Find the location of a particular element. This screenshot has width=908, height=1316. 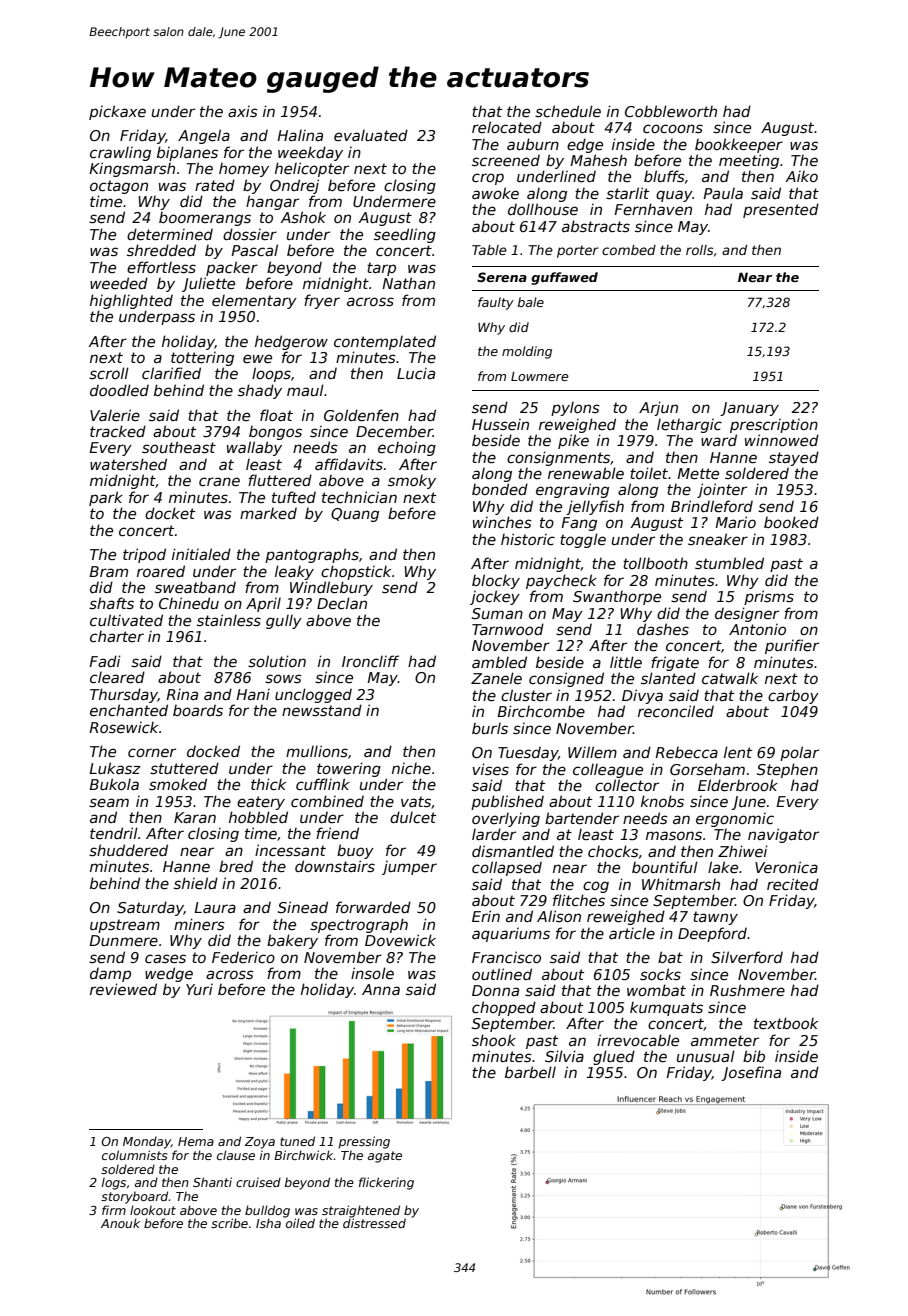

Veronica is located at coordinates (786, 867).
